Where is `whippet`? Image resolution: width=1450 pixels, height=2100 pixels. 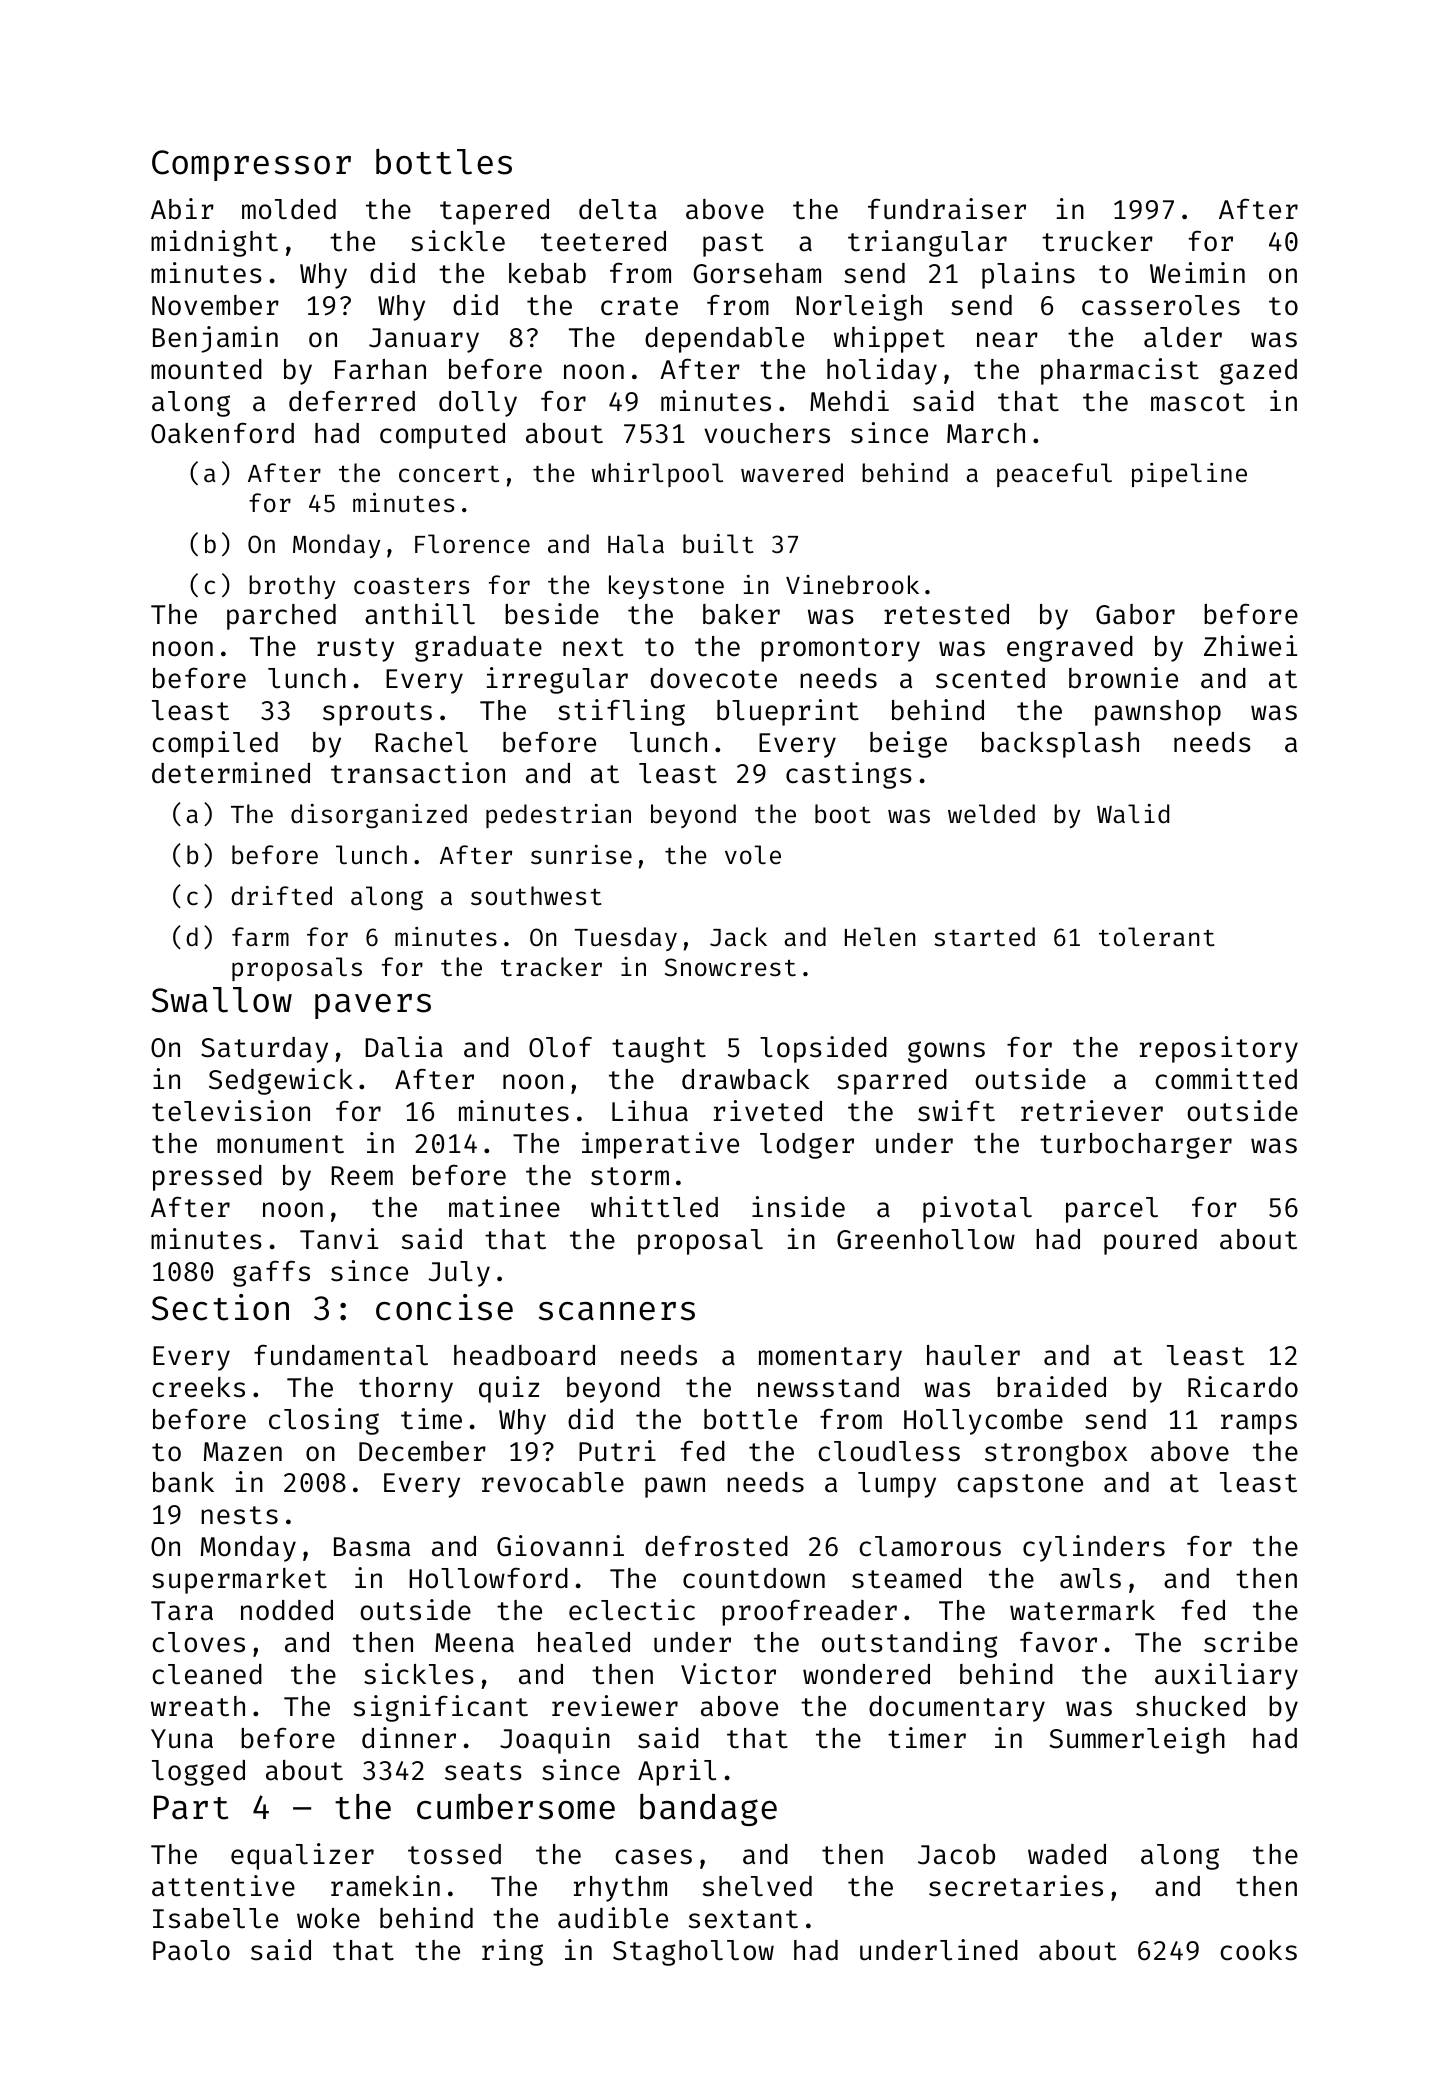
whippet is located at coordinates (889, 339).
